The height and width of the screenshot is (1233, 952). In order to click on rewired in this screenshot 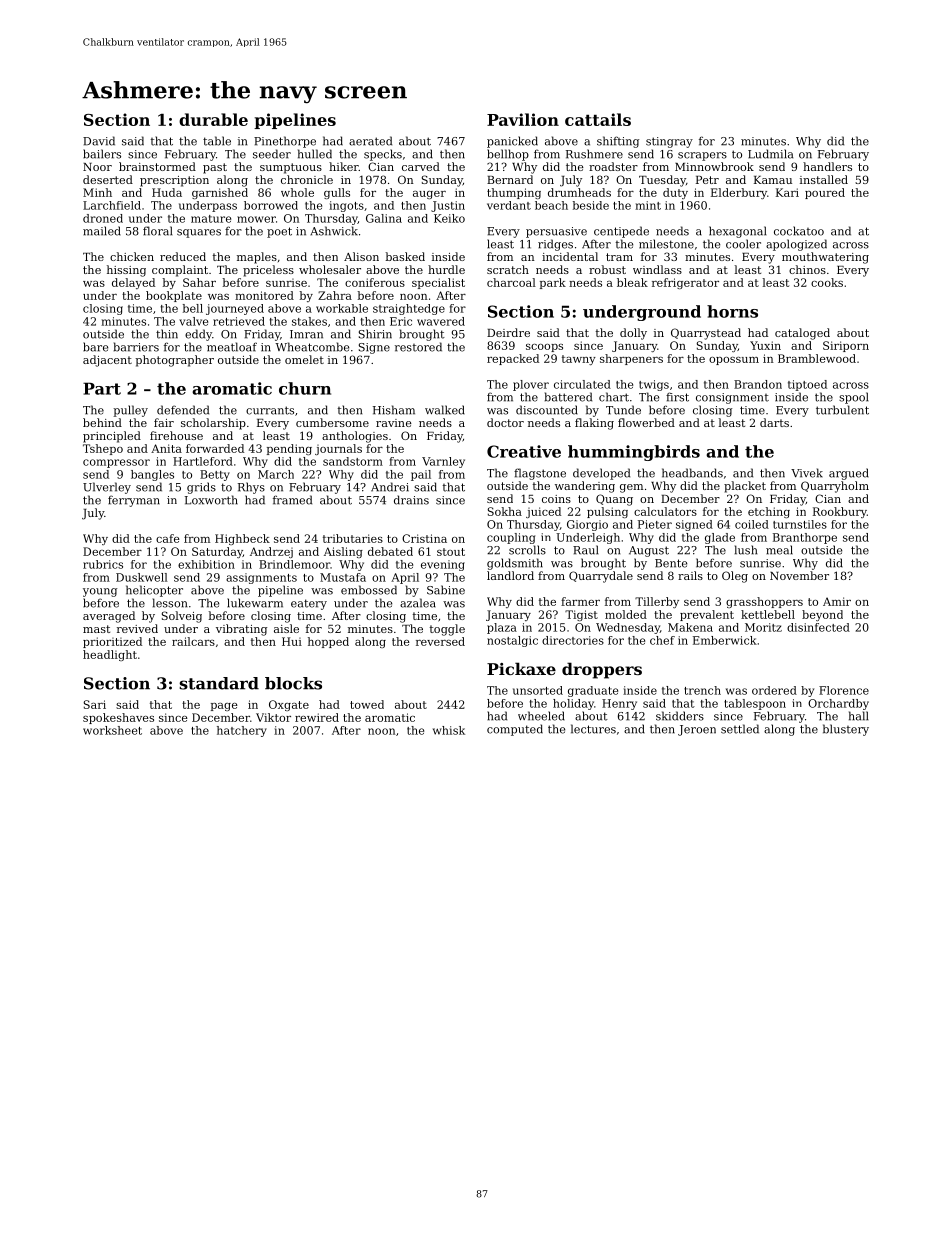, I will do `click(317, 717)`.
